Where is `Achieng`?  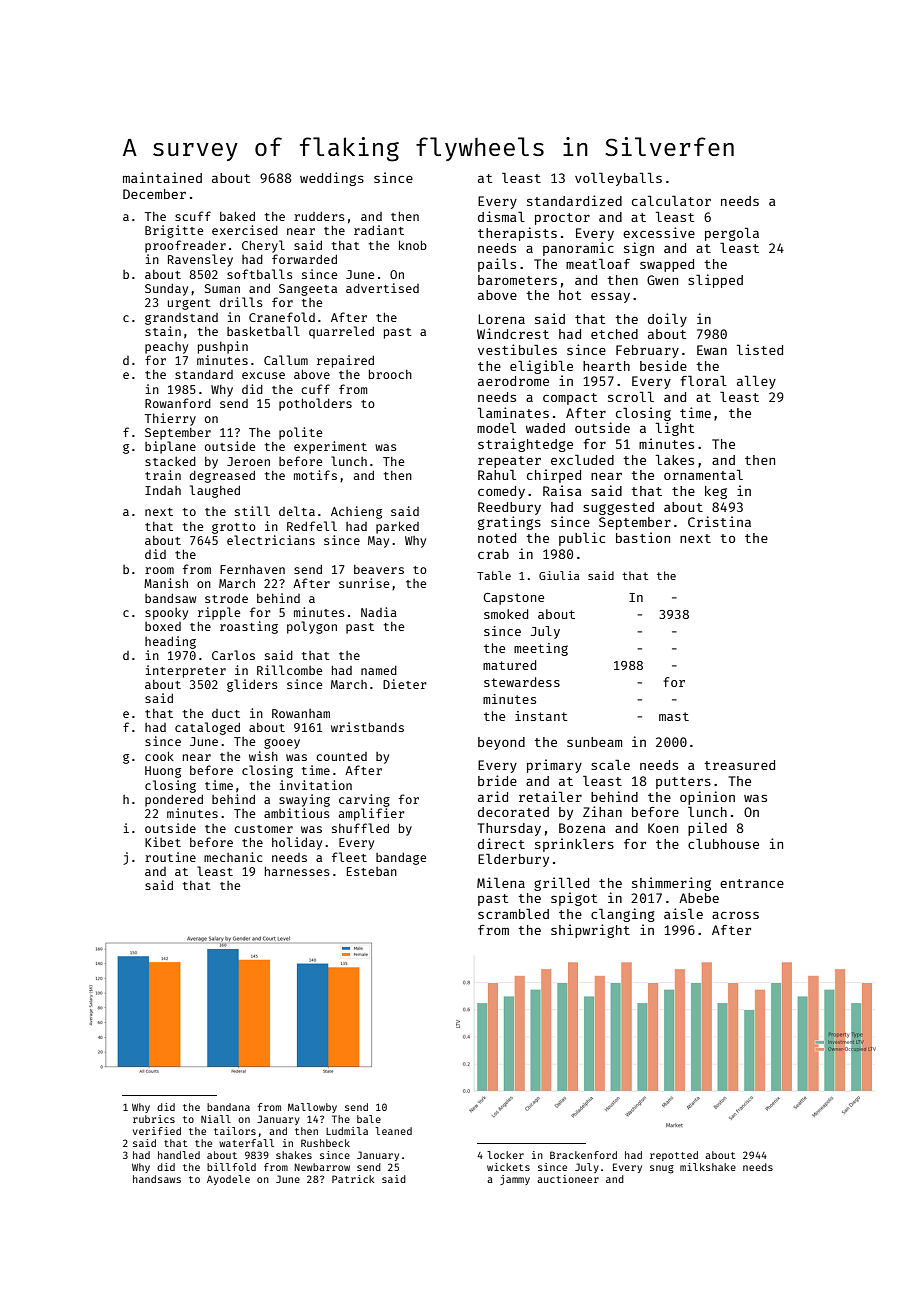 Achieng is located at coordinates (356, 512).
